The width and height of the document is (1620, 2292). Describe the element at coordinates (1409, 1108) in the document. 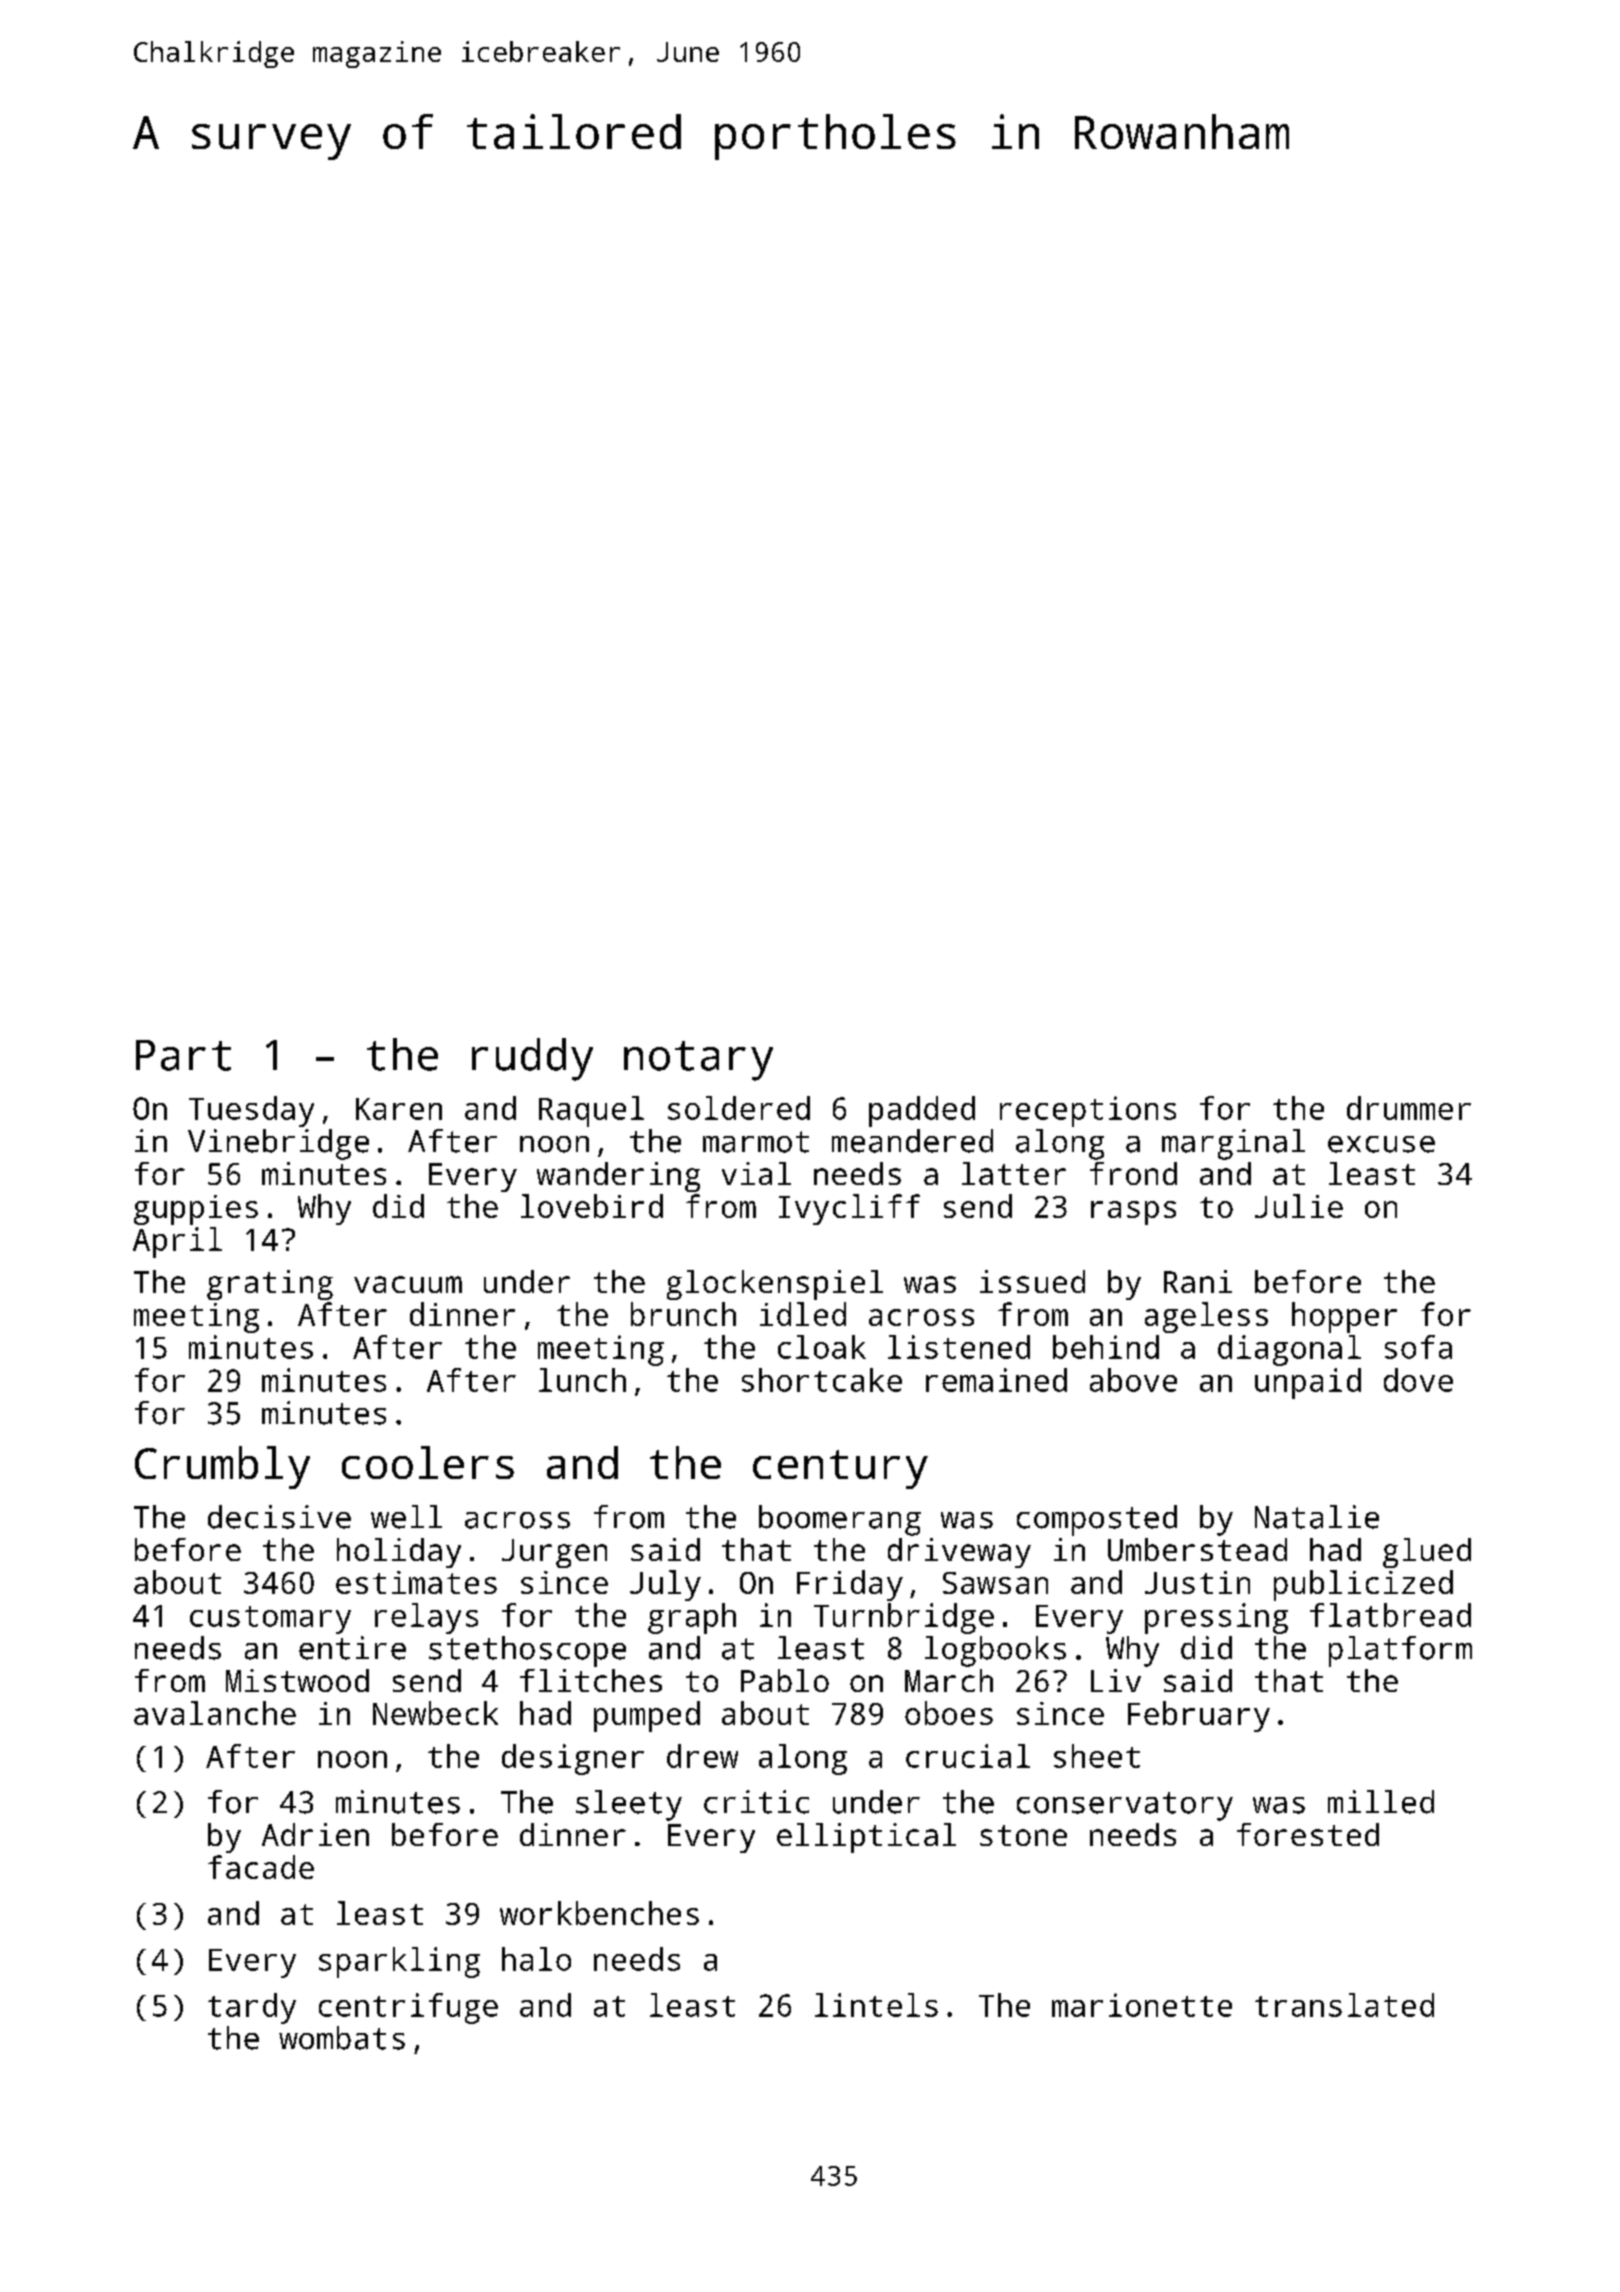

I see `drummer` at that location.
